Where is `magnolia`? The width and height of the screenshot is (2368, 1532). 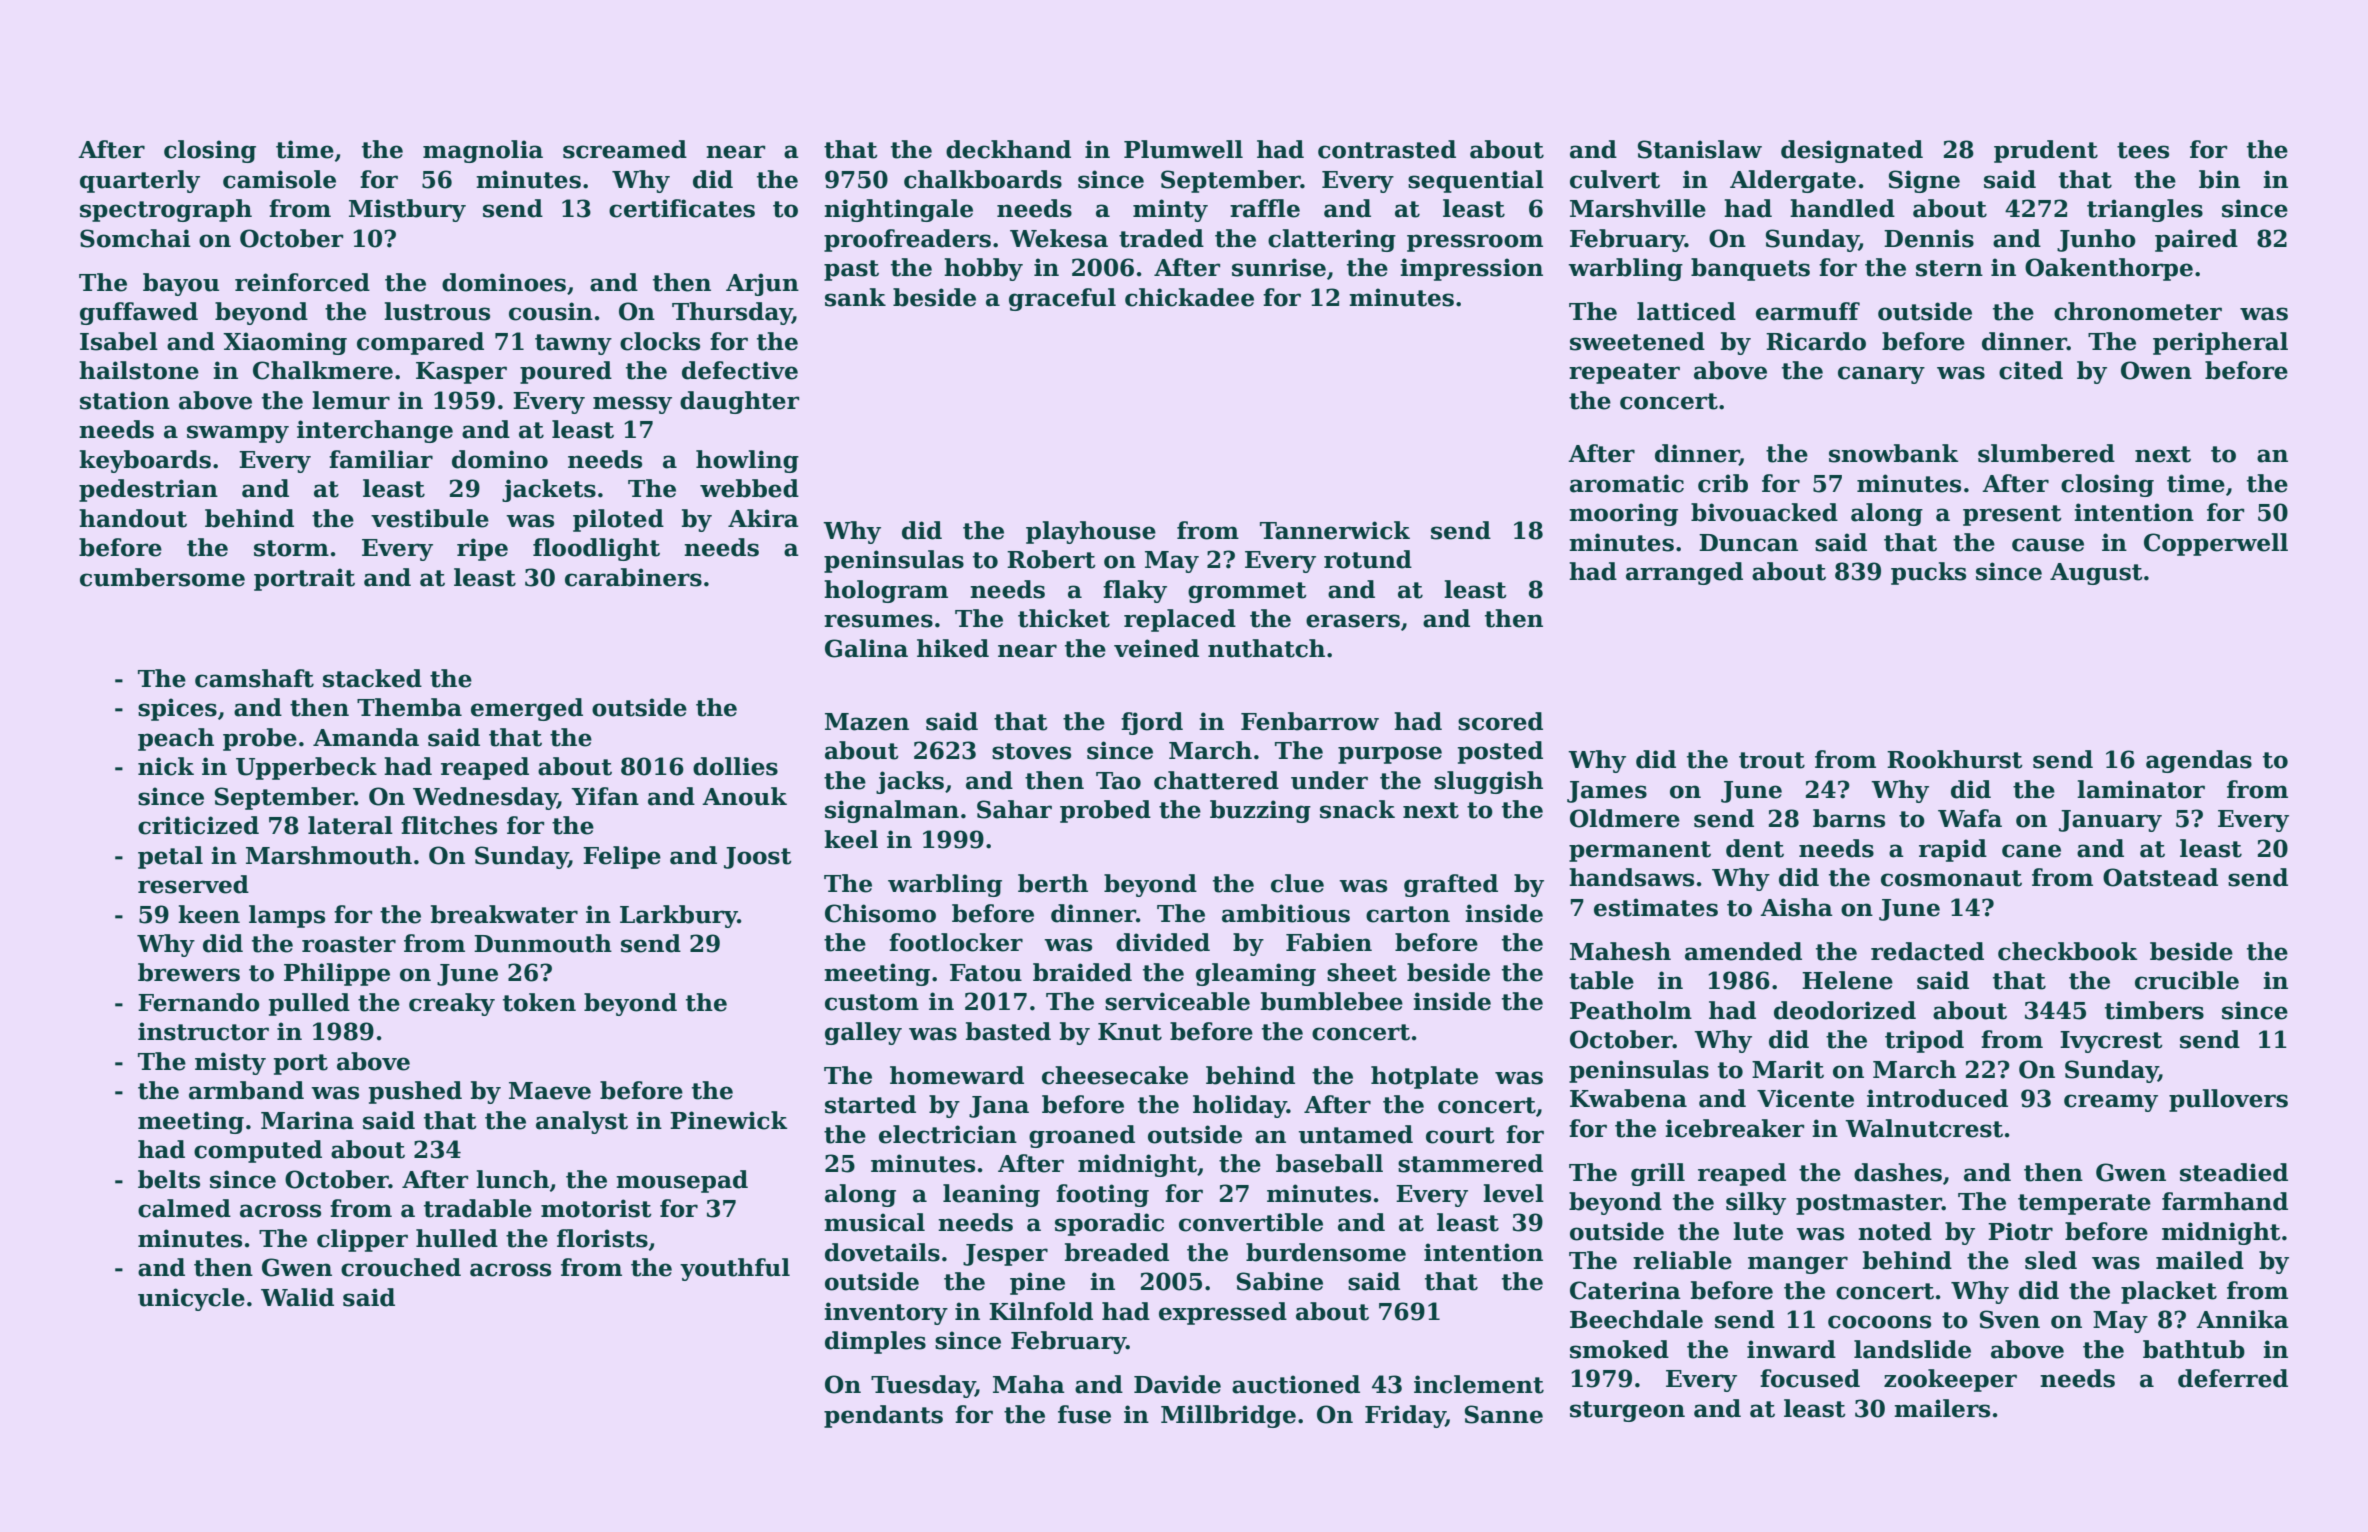
magnolia is located at coordinates (483, 151).
